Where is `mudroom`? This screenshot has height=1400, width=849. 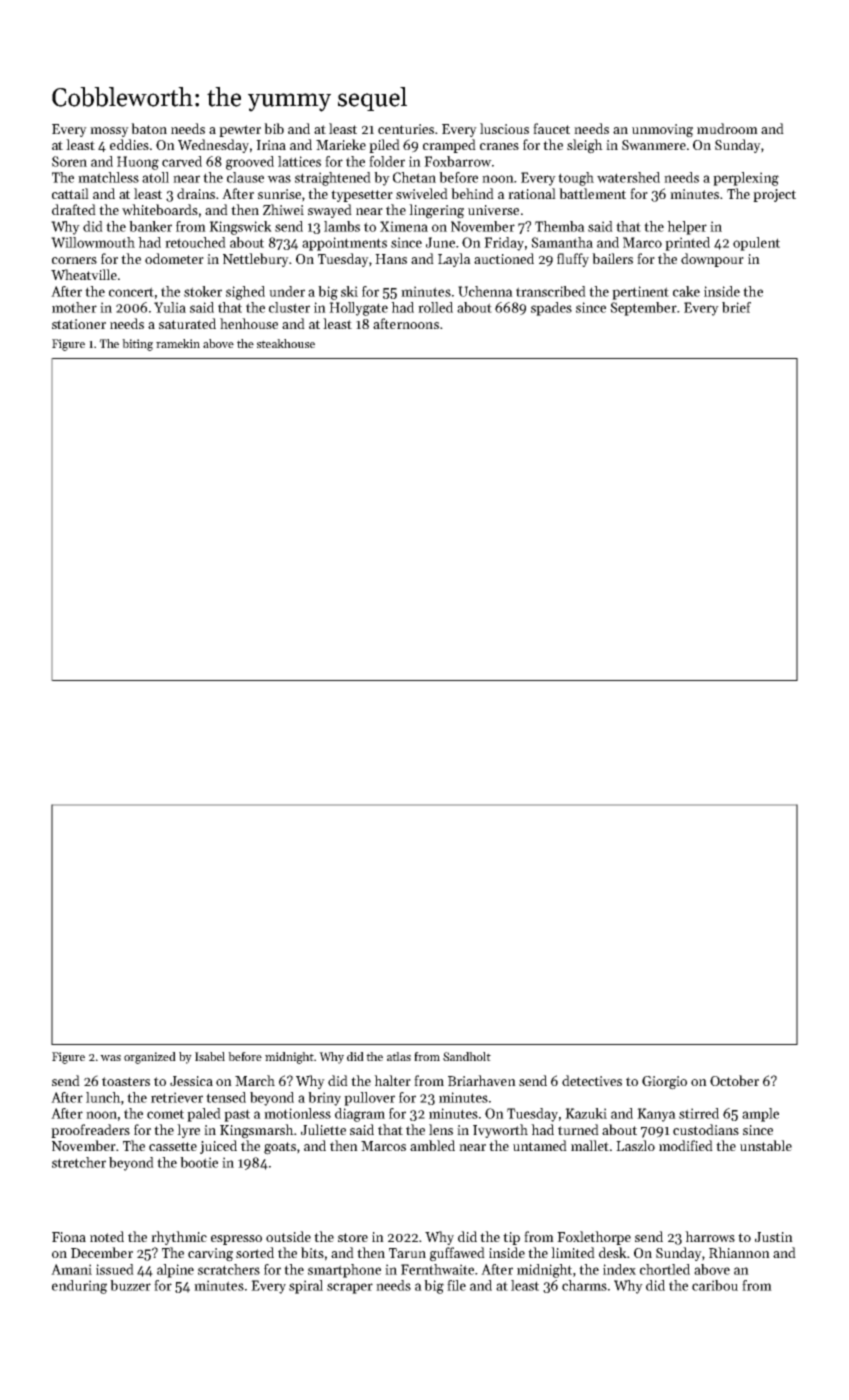
mudroom is located at coordinates (727, 128).
